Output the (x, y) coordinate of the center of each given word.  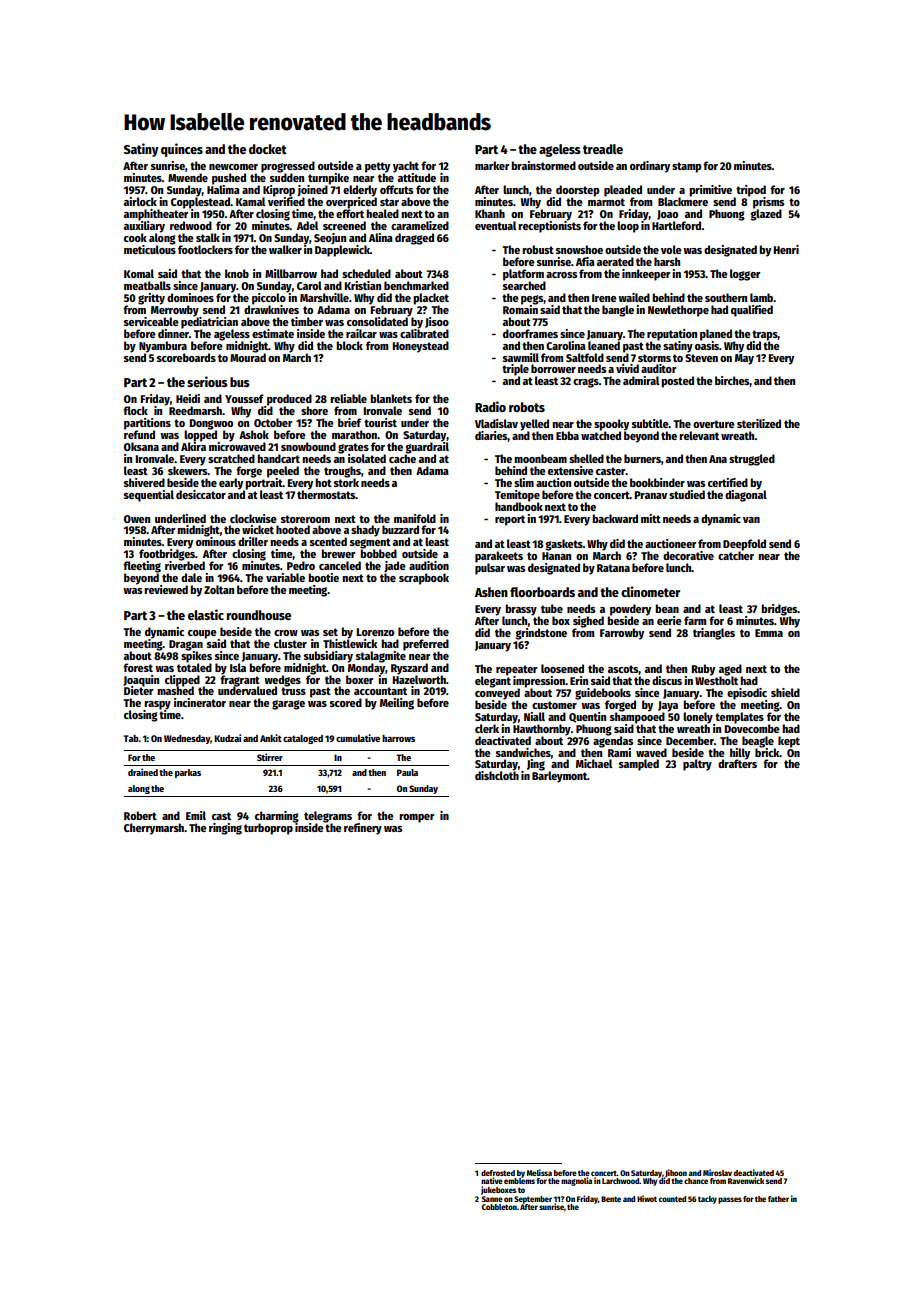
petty (377, 167)
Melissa (539, 1172)
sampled (639, 765)
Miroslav (717, 1172)
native (492, 1180)
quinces (182, 150)
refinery (363, 829)
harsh (667, 261)
